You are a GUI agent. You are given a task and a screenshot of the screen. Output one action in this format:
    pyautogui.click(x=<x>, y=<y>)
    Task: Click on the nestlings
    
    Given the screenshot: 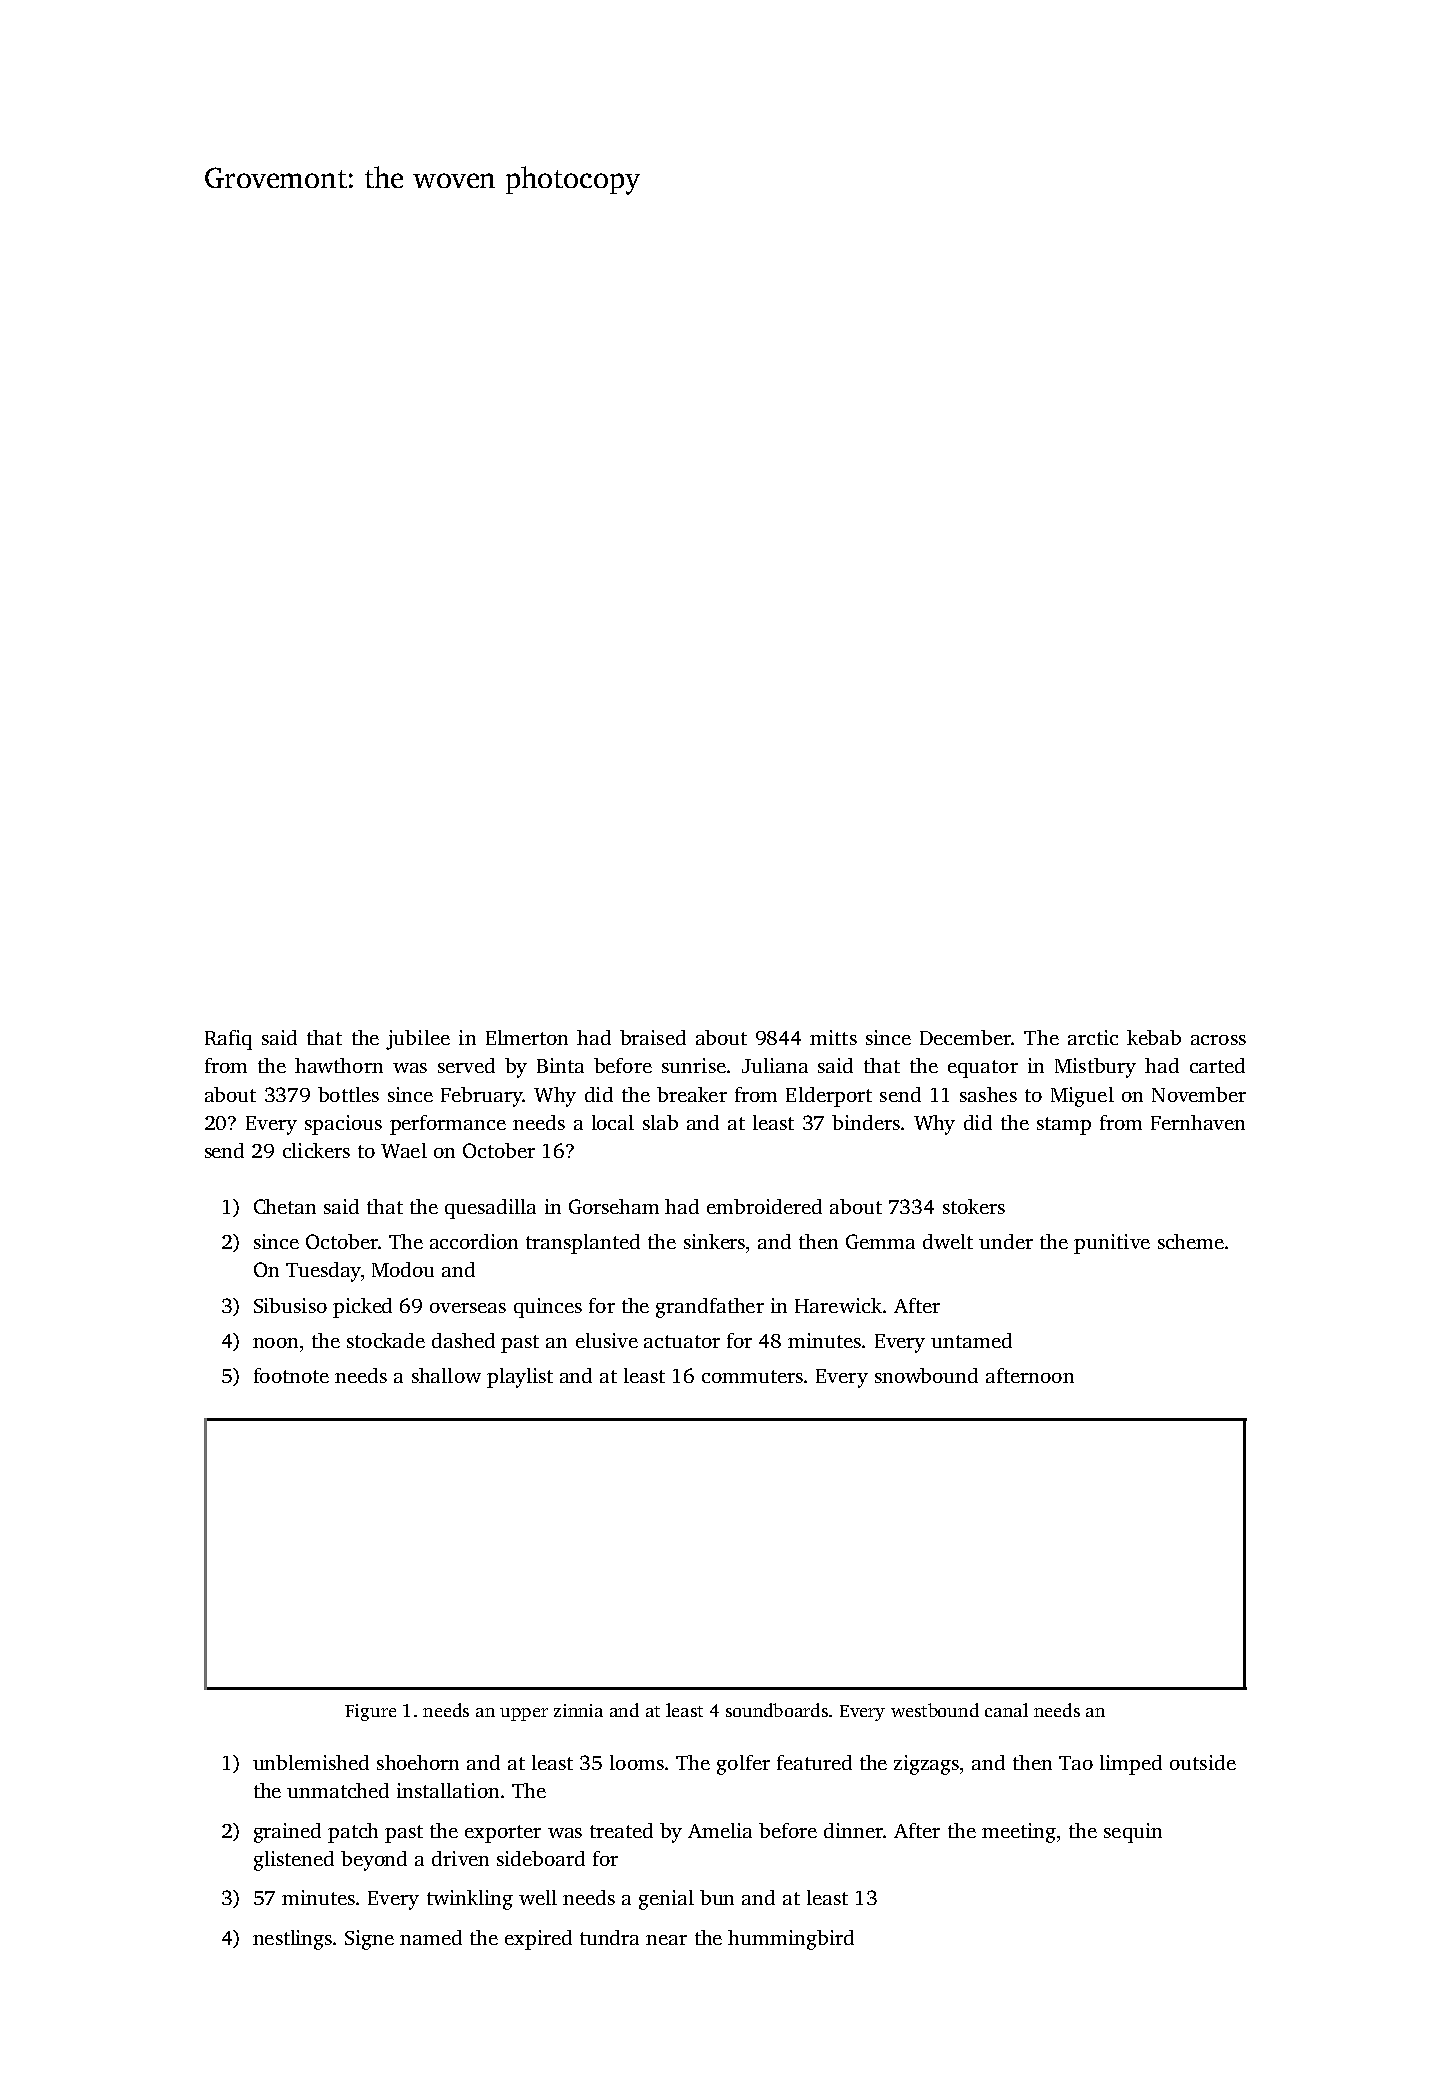 What is the action you would take?
    pyautogui.click(x=293, y=1940)
